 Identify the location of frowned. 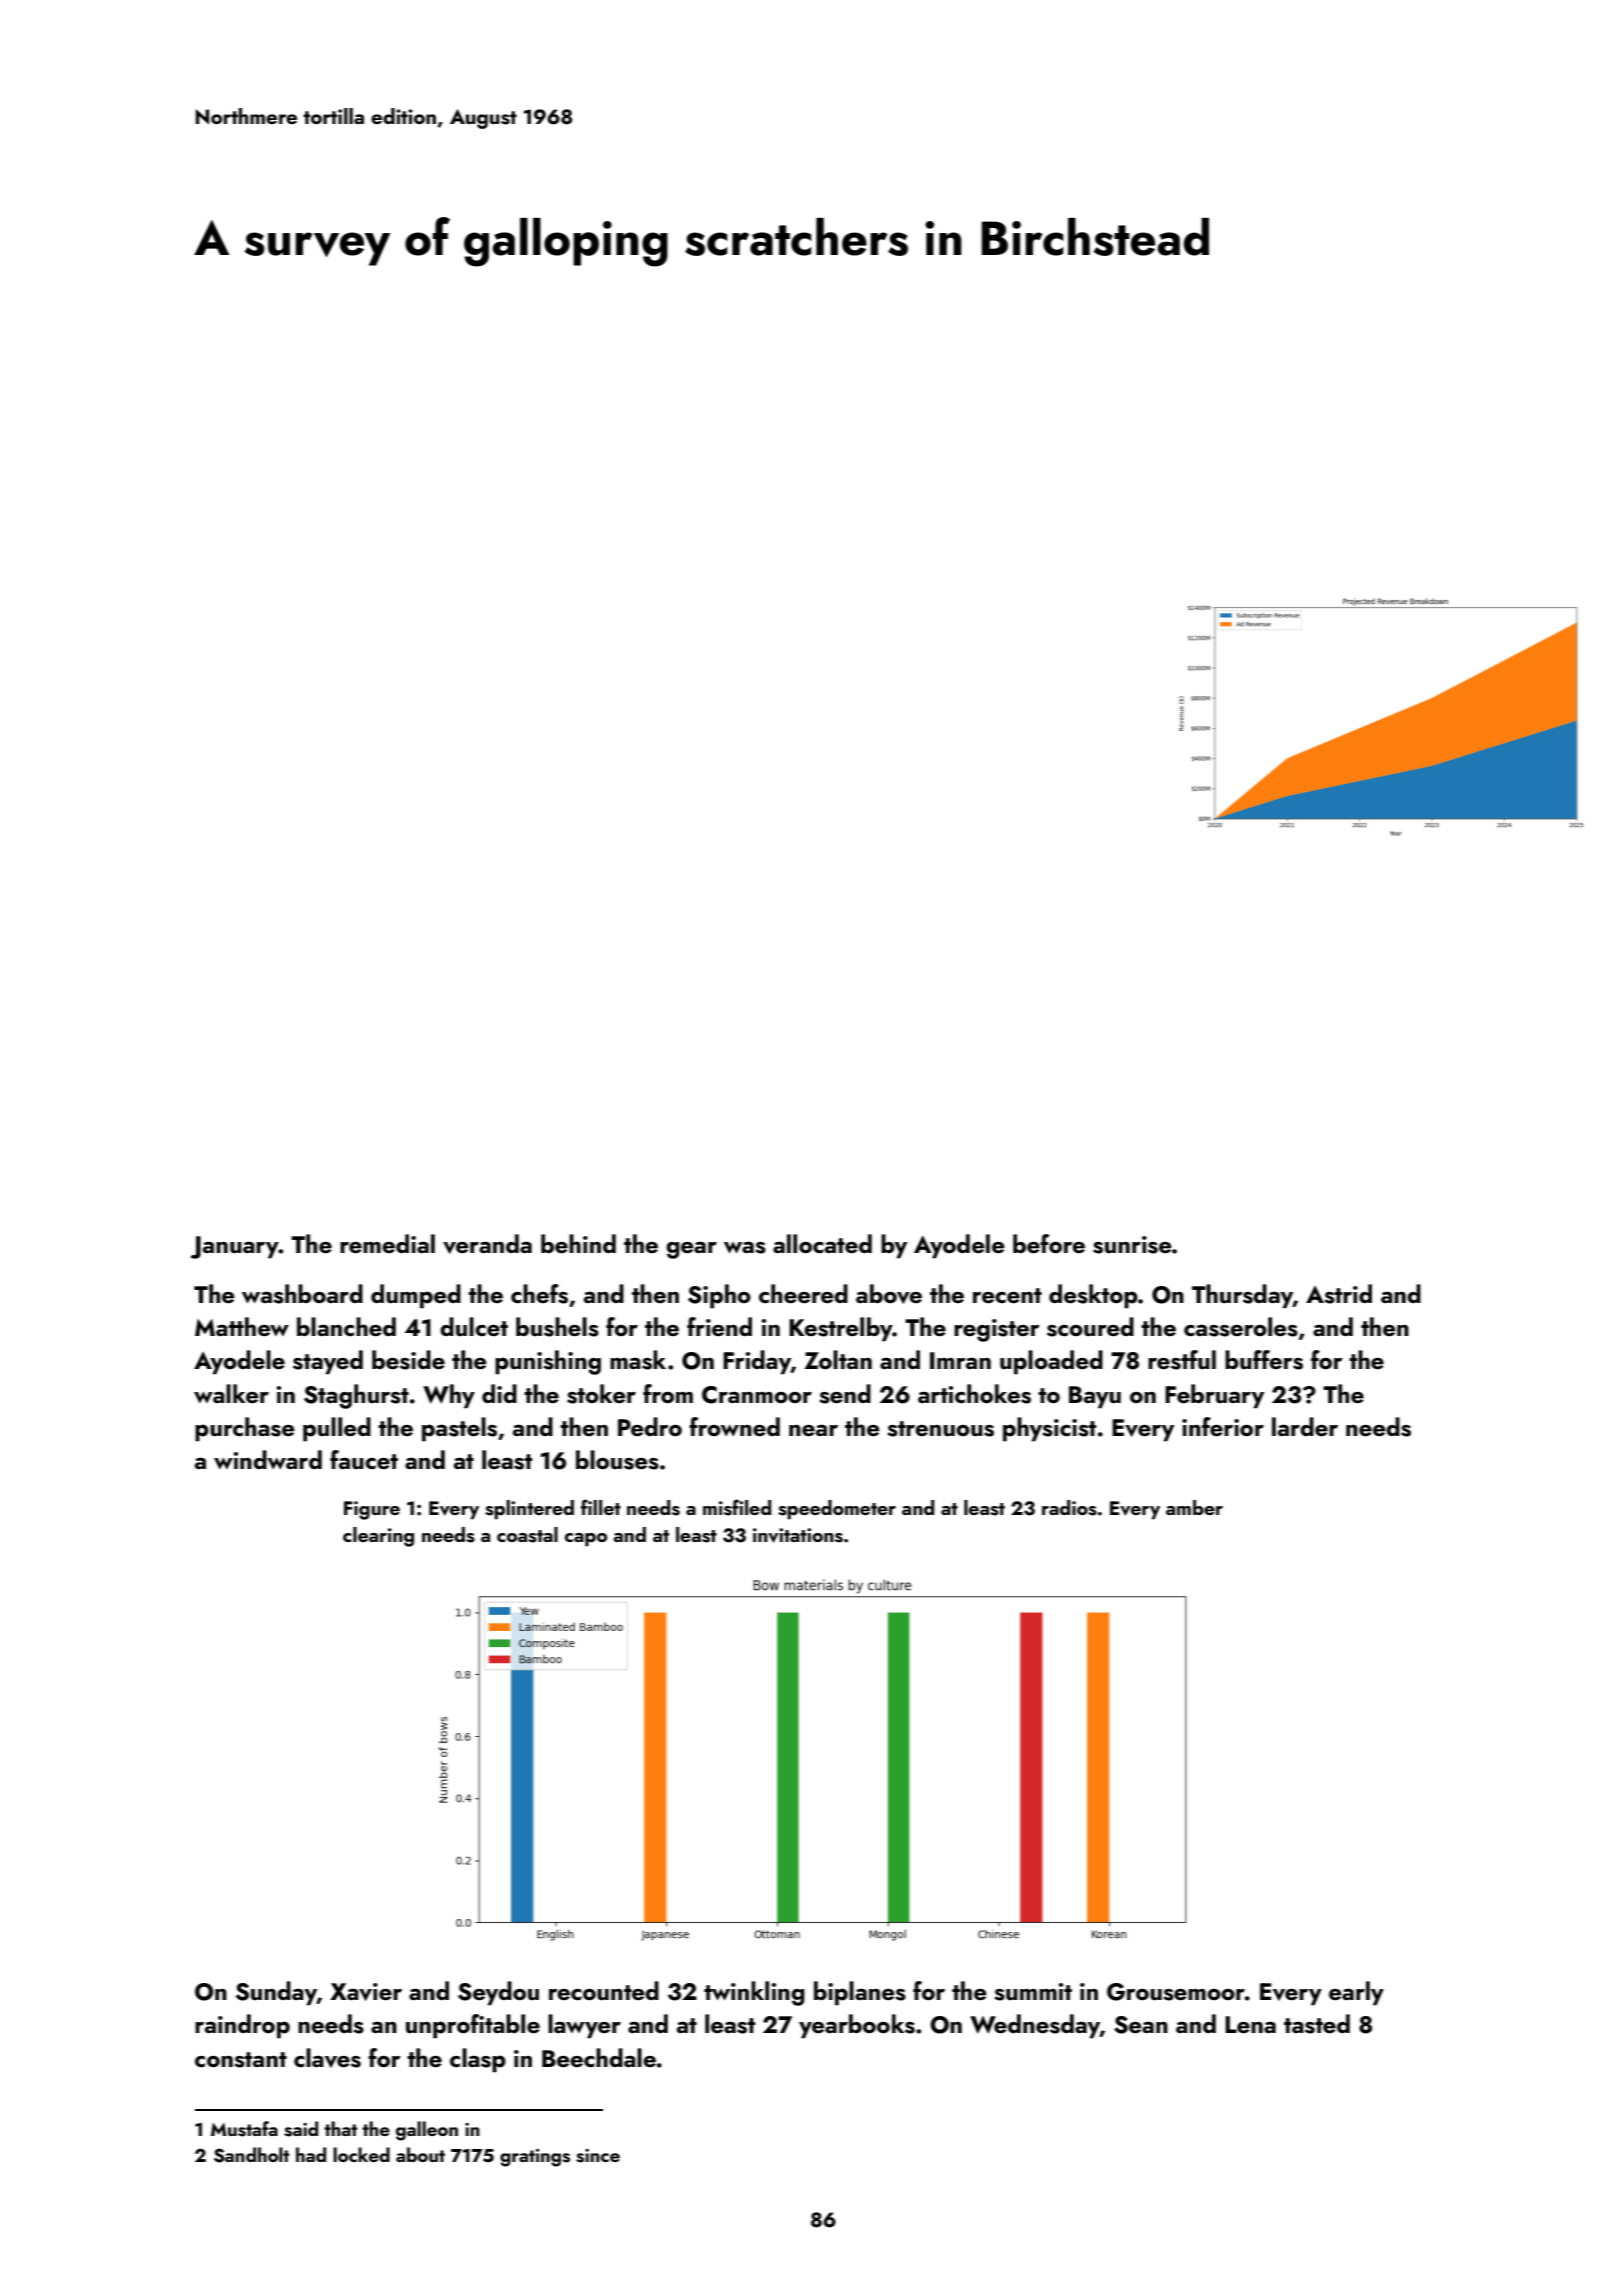
(734, 1426).
